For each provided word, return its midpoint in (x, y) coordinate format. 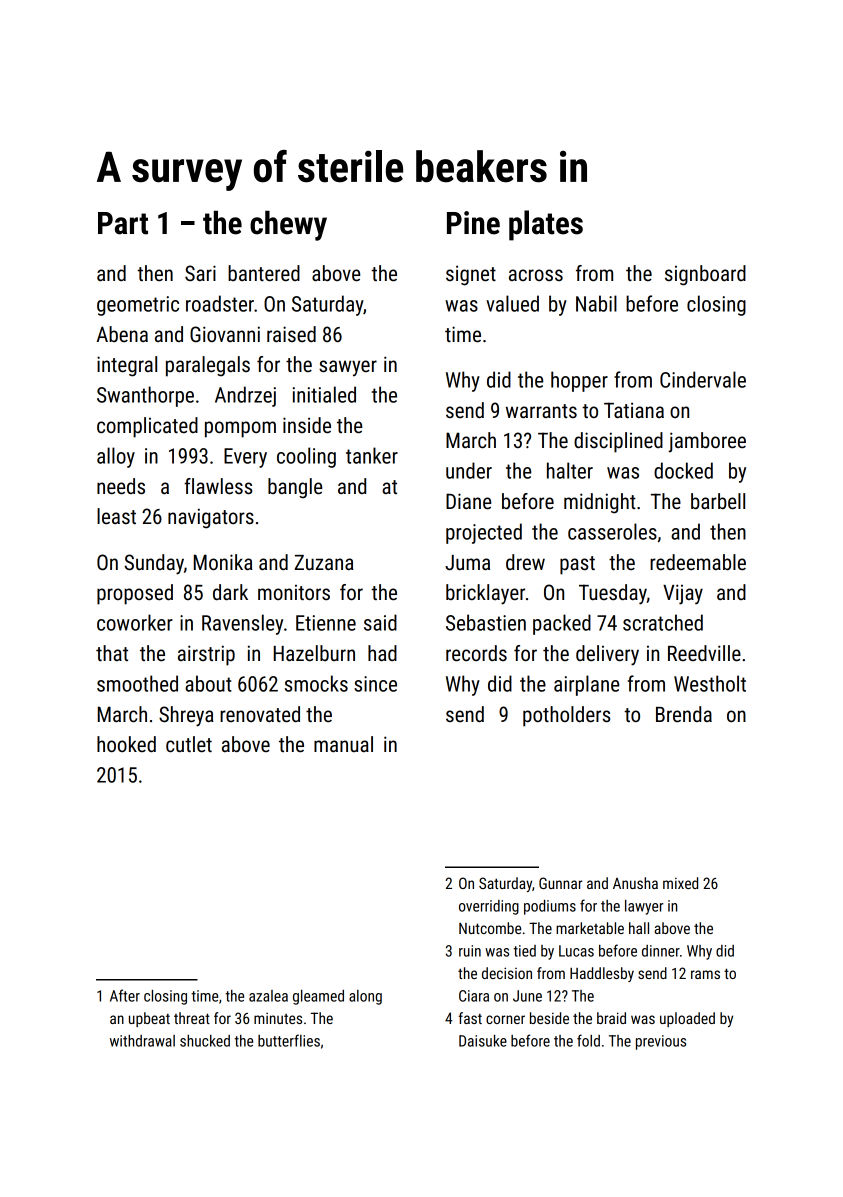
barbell (718, 501)
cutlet (189, 744)
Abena (122, 334)
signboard (705, 275)
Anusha (635, 883)
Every (245, 458)
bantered (264, 273)
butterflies (289, 1040)
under (469, 470)
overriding (489, 907)
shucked (205, 1041)
